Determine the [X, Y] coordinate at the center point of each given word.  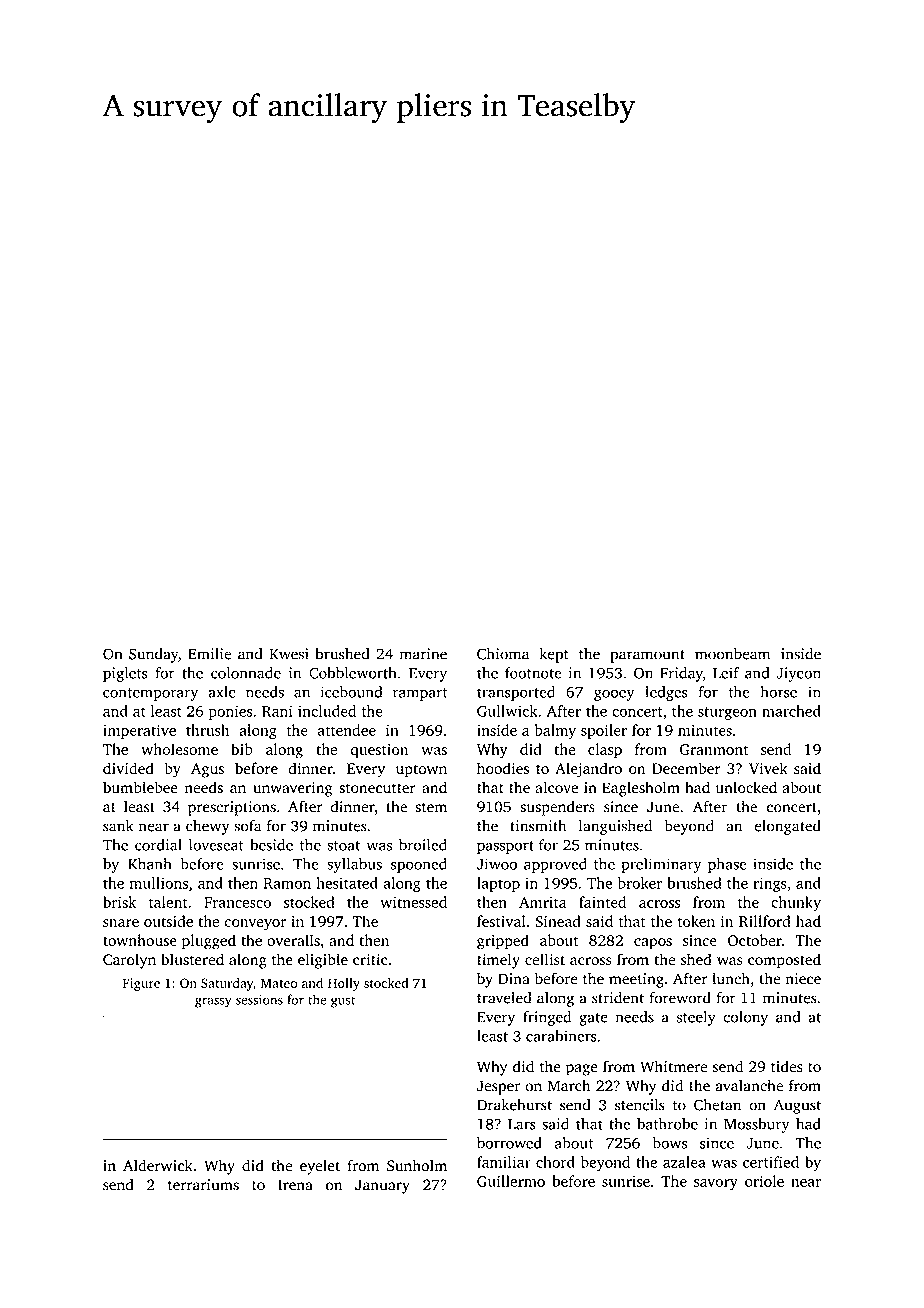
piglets [125, 674]
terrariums [203, 1185]
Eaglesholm [641, 789]
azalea [684, 1162]
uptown [421, 771]
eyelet [320, 1167]
